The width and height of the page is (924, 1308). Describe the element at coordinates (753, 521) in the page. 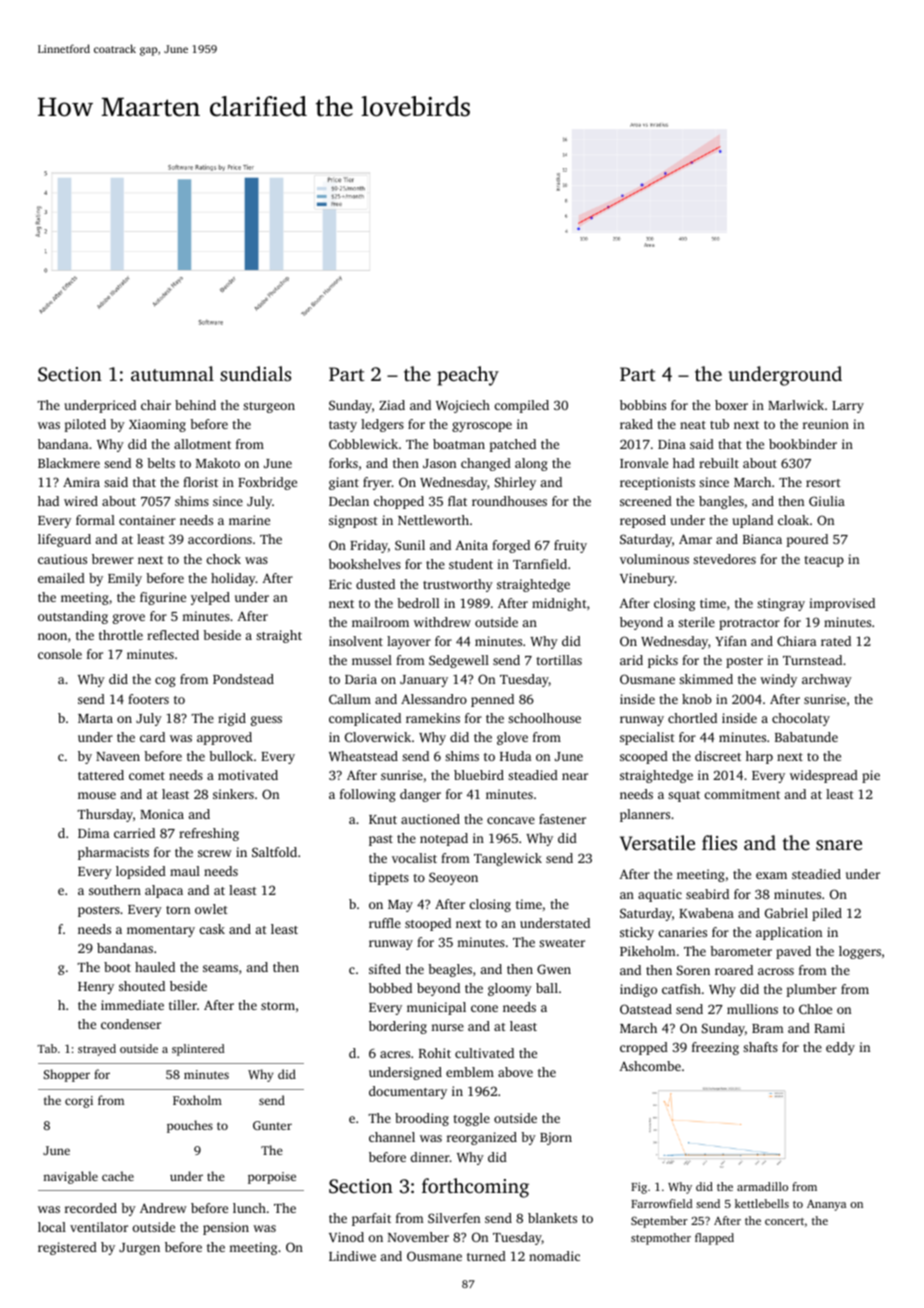

I see `upland` at that location.
